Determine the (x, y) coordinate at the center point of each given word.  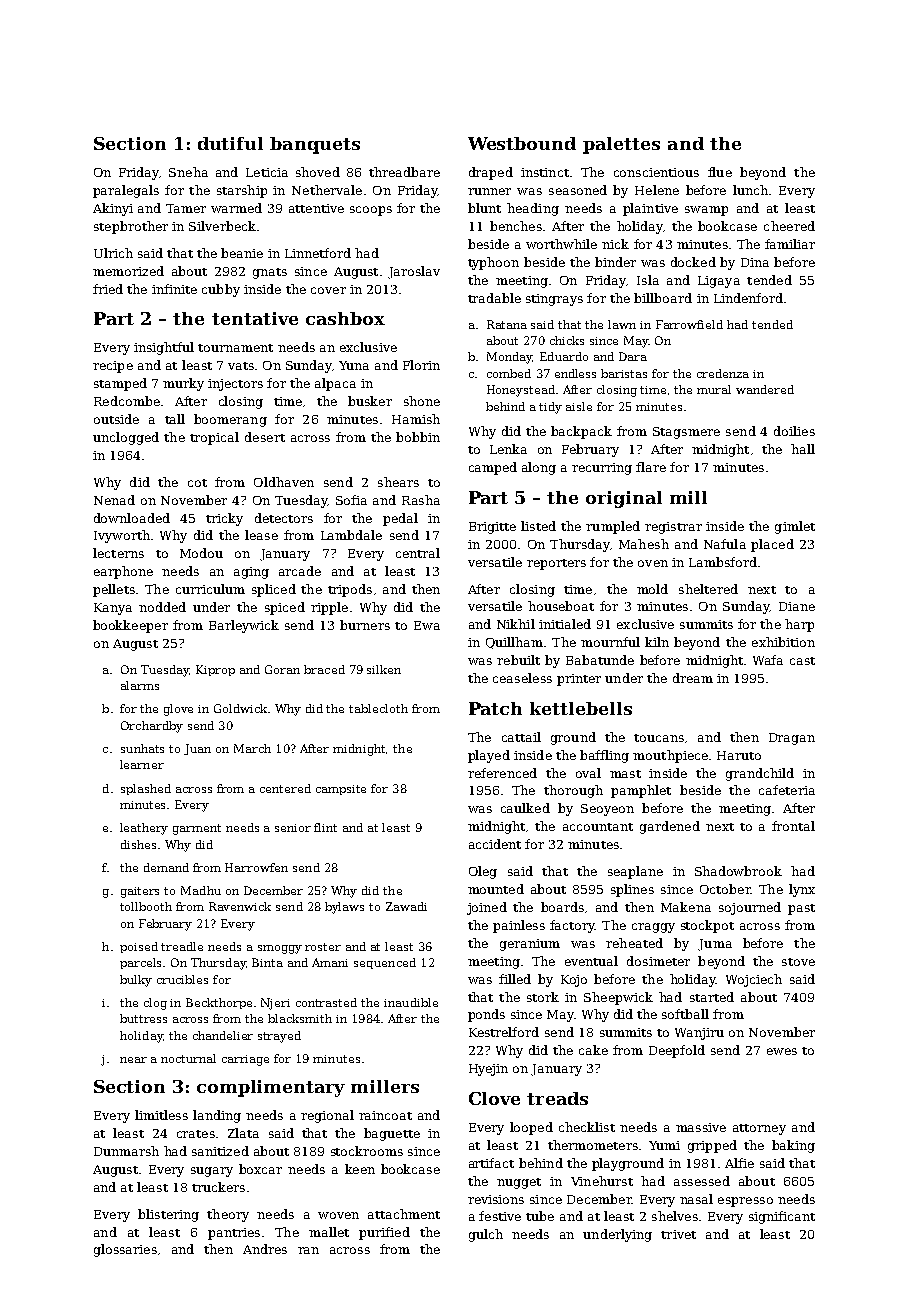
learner (142, 764)
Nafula (725, 544)
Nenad (114, 500)
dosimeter (658, 961)
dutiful (230, 143)
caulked (525, 808)
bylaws (344, 908)
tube (540, 1216)
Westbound (522, 143)
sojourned (750, 908)
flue (720, 172)
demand (166, 867)
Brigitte (492, 528)
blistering (168, 1215)
